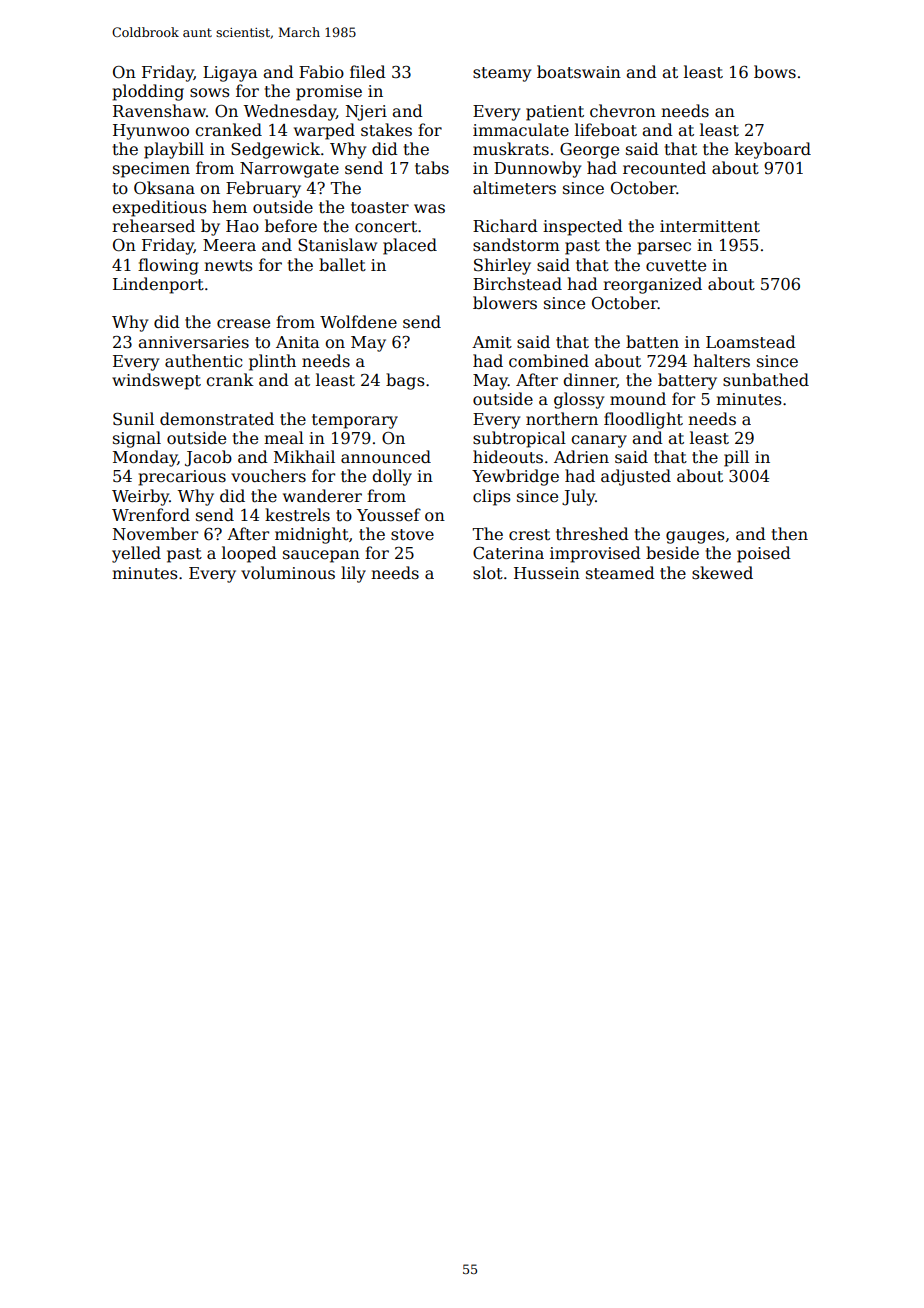 Image resolution: width=924 pixels, height=1308 pixels. Describe the element at coordinates (721, 361) in the screenshot. I see `halters` at that location.
